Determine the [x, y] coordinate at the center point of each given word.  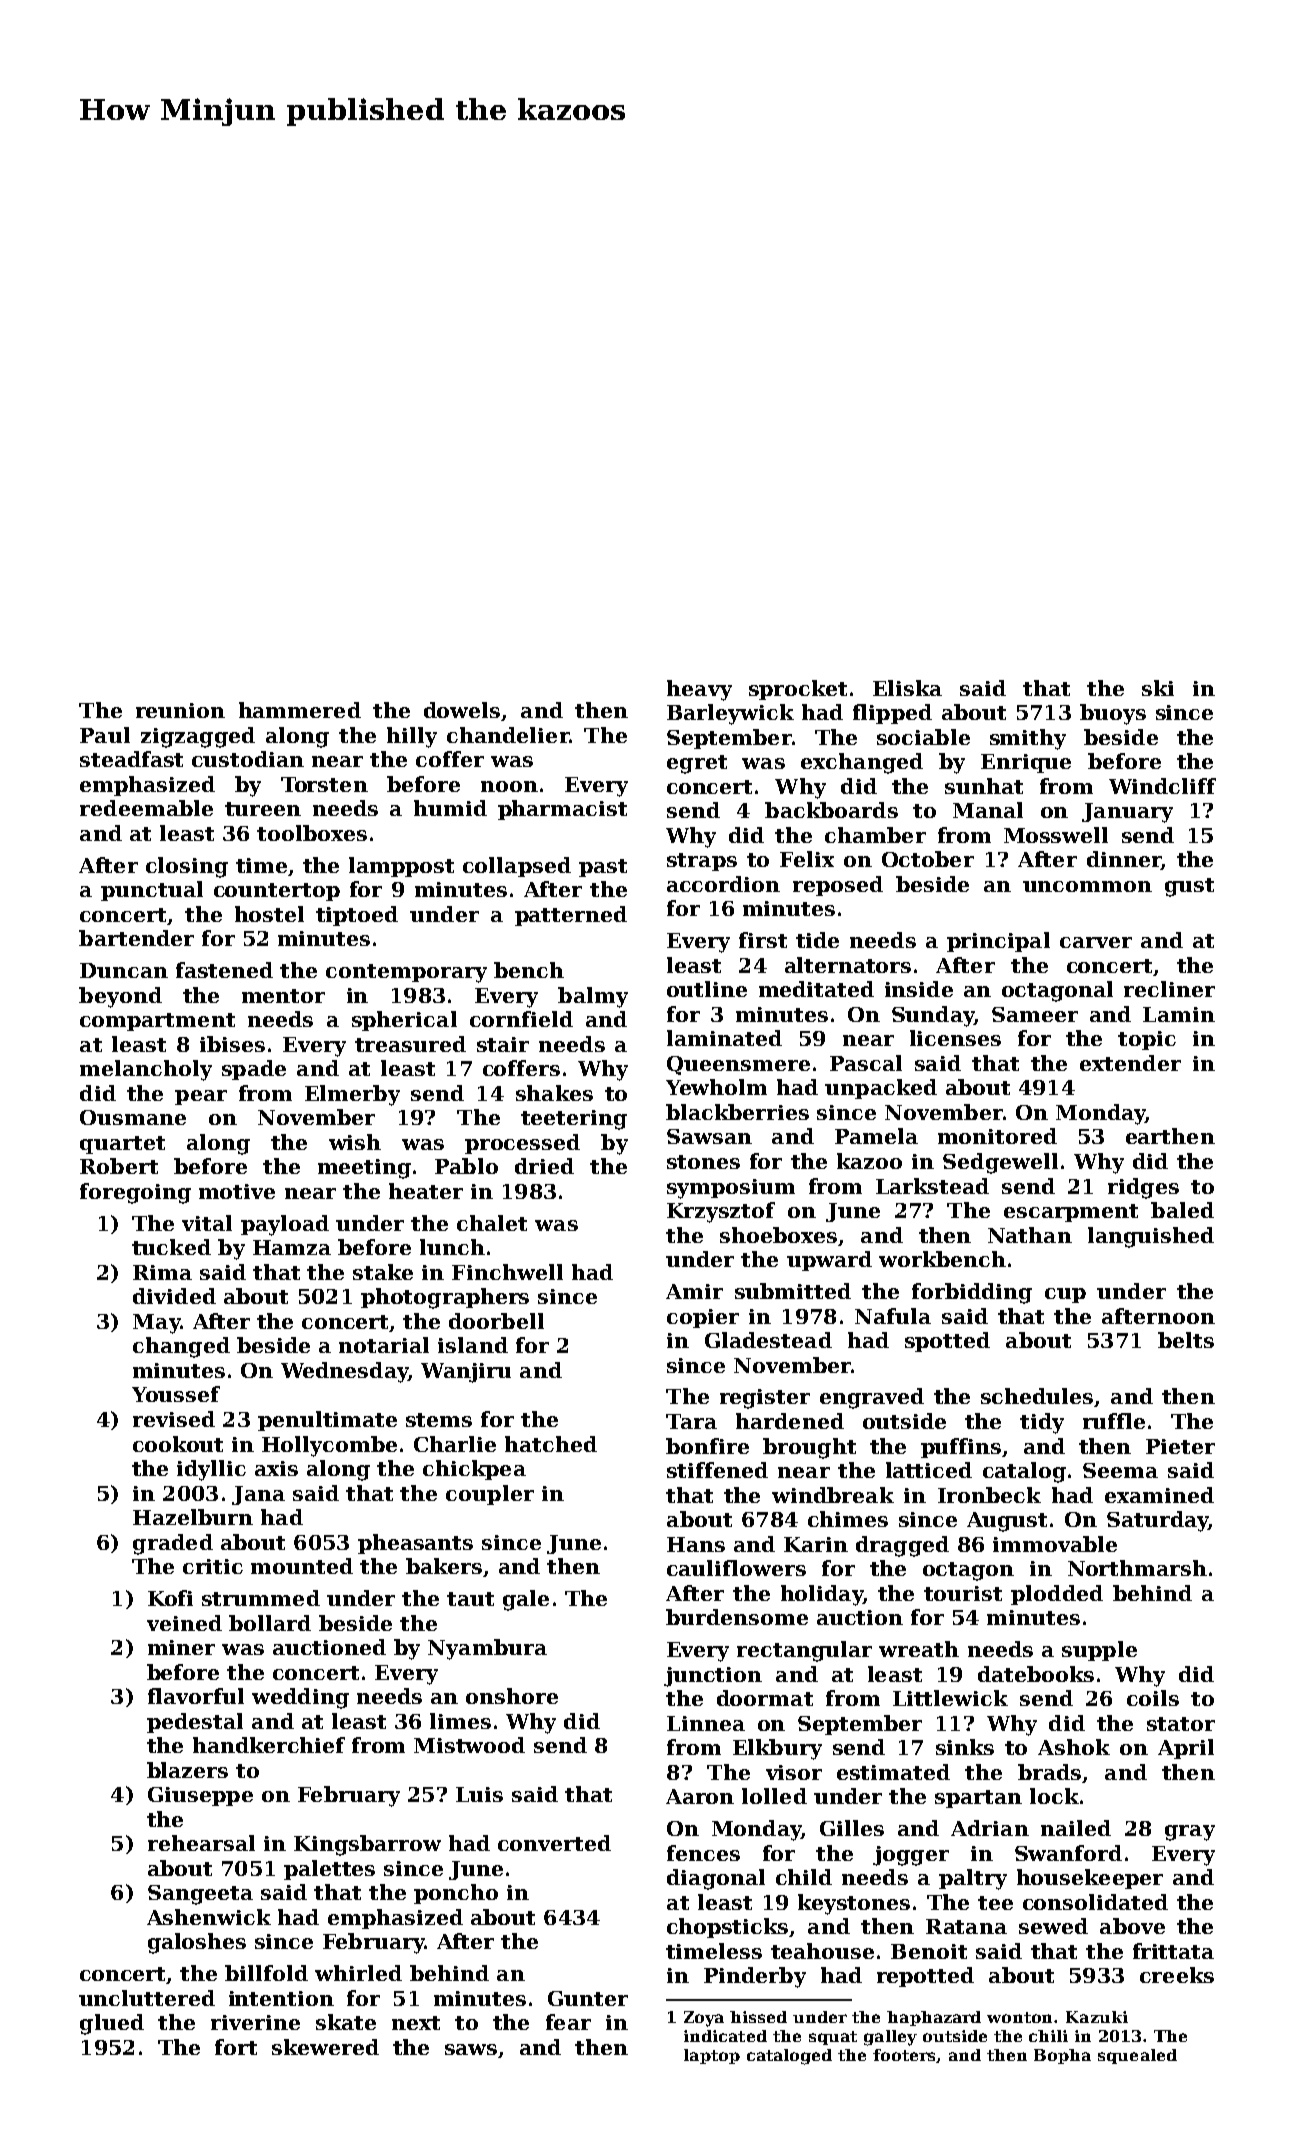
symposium [731, 1189]
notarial [384, 1345]
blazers [187, 1770]
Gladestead [768, 1340]
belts [1186, 1340]
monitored [997, 1136]
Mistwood [469, 1745]
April [1186, 1749]
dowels [462, 710]
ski [1158, 688]
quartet [122, 1145]
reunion [180, 710]
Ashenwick [209, 1917]
